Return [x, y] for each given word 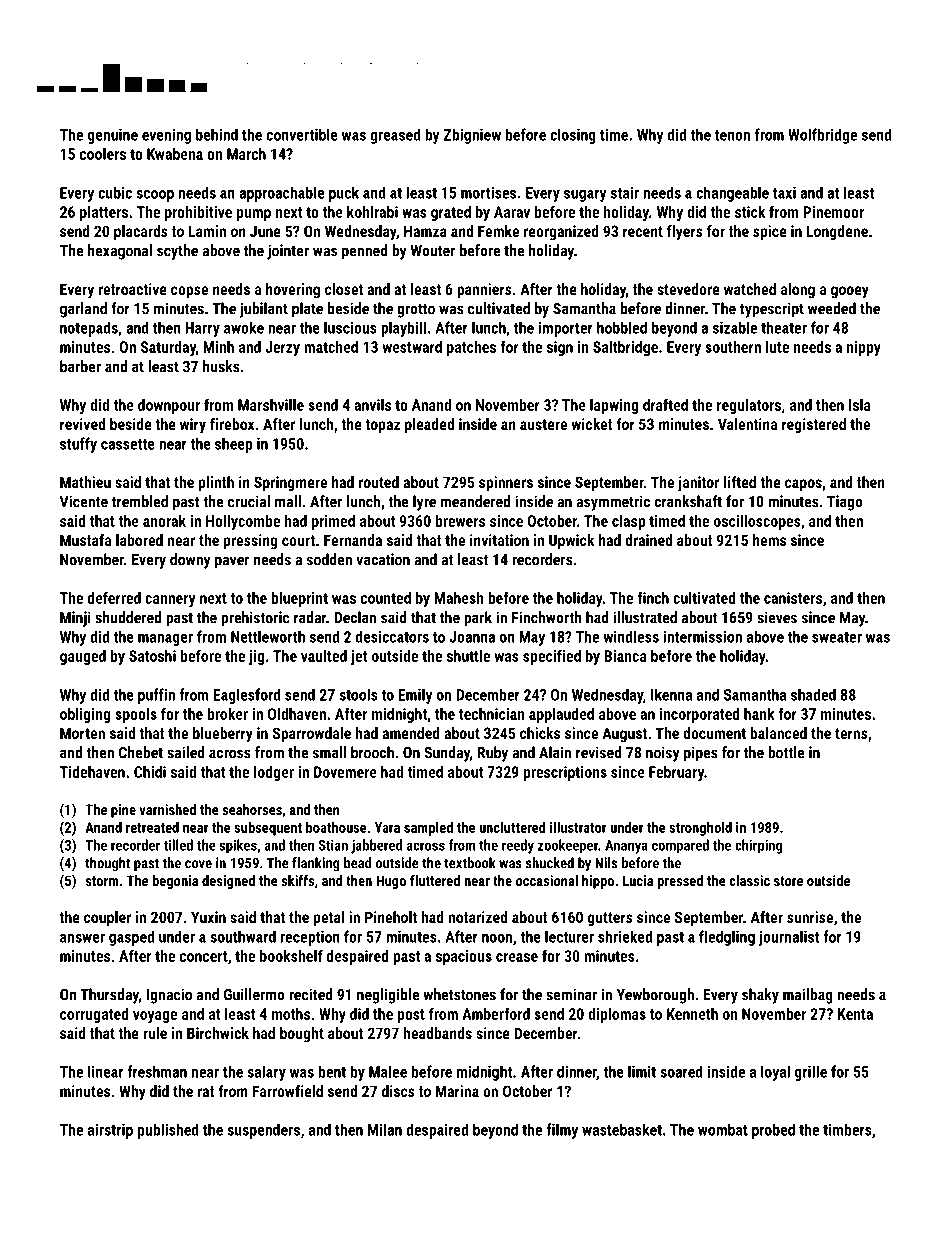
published [168, 1131]
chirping [758, 846]
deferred [114, 597]
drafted [665, 404]
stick [750, 212]
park [478, 619]
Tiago [845, 503]
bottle [786, 752]
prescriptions [565, 773]
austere [543, 424]
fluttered [435, 880]
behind [217, 134]
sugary [585, 196]
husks [221, 366]
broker [228, 714]
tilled [178, 845]
